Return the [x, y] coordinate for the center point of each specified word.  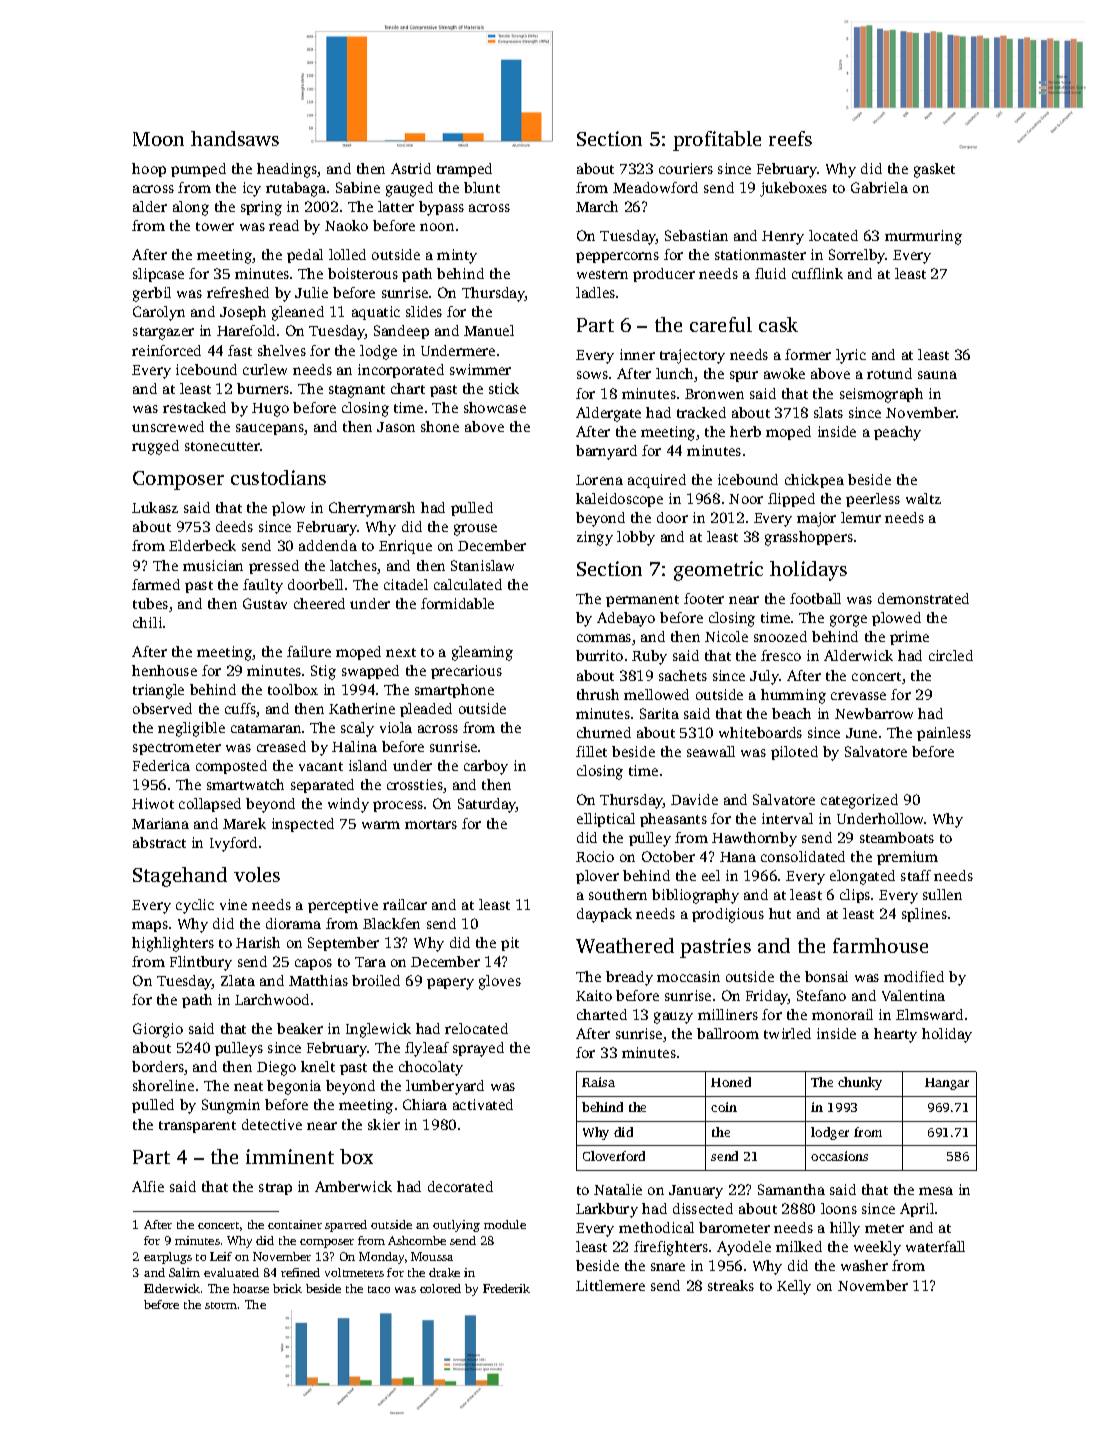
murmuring [923, 237]
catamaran [266, 728]
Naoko [346, 225]
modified [914, 976]
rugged [155, 447]
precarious [466, 672]
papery [450, 984]
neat [248, 1086]
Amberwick [353, 1186]
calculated [468, 584]
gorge [848, 621]
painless [944, 734]
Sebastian [696, 235]
